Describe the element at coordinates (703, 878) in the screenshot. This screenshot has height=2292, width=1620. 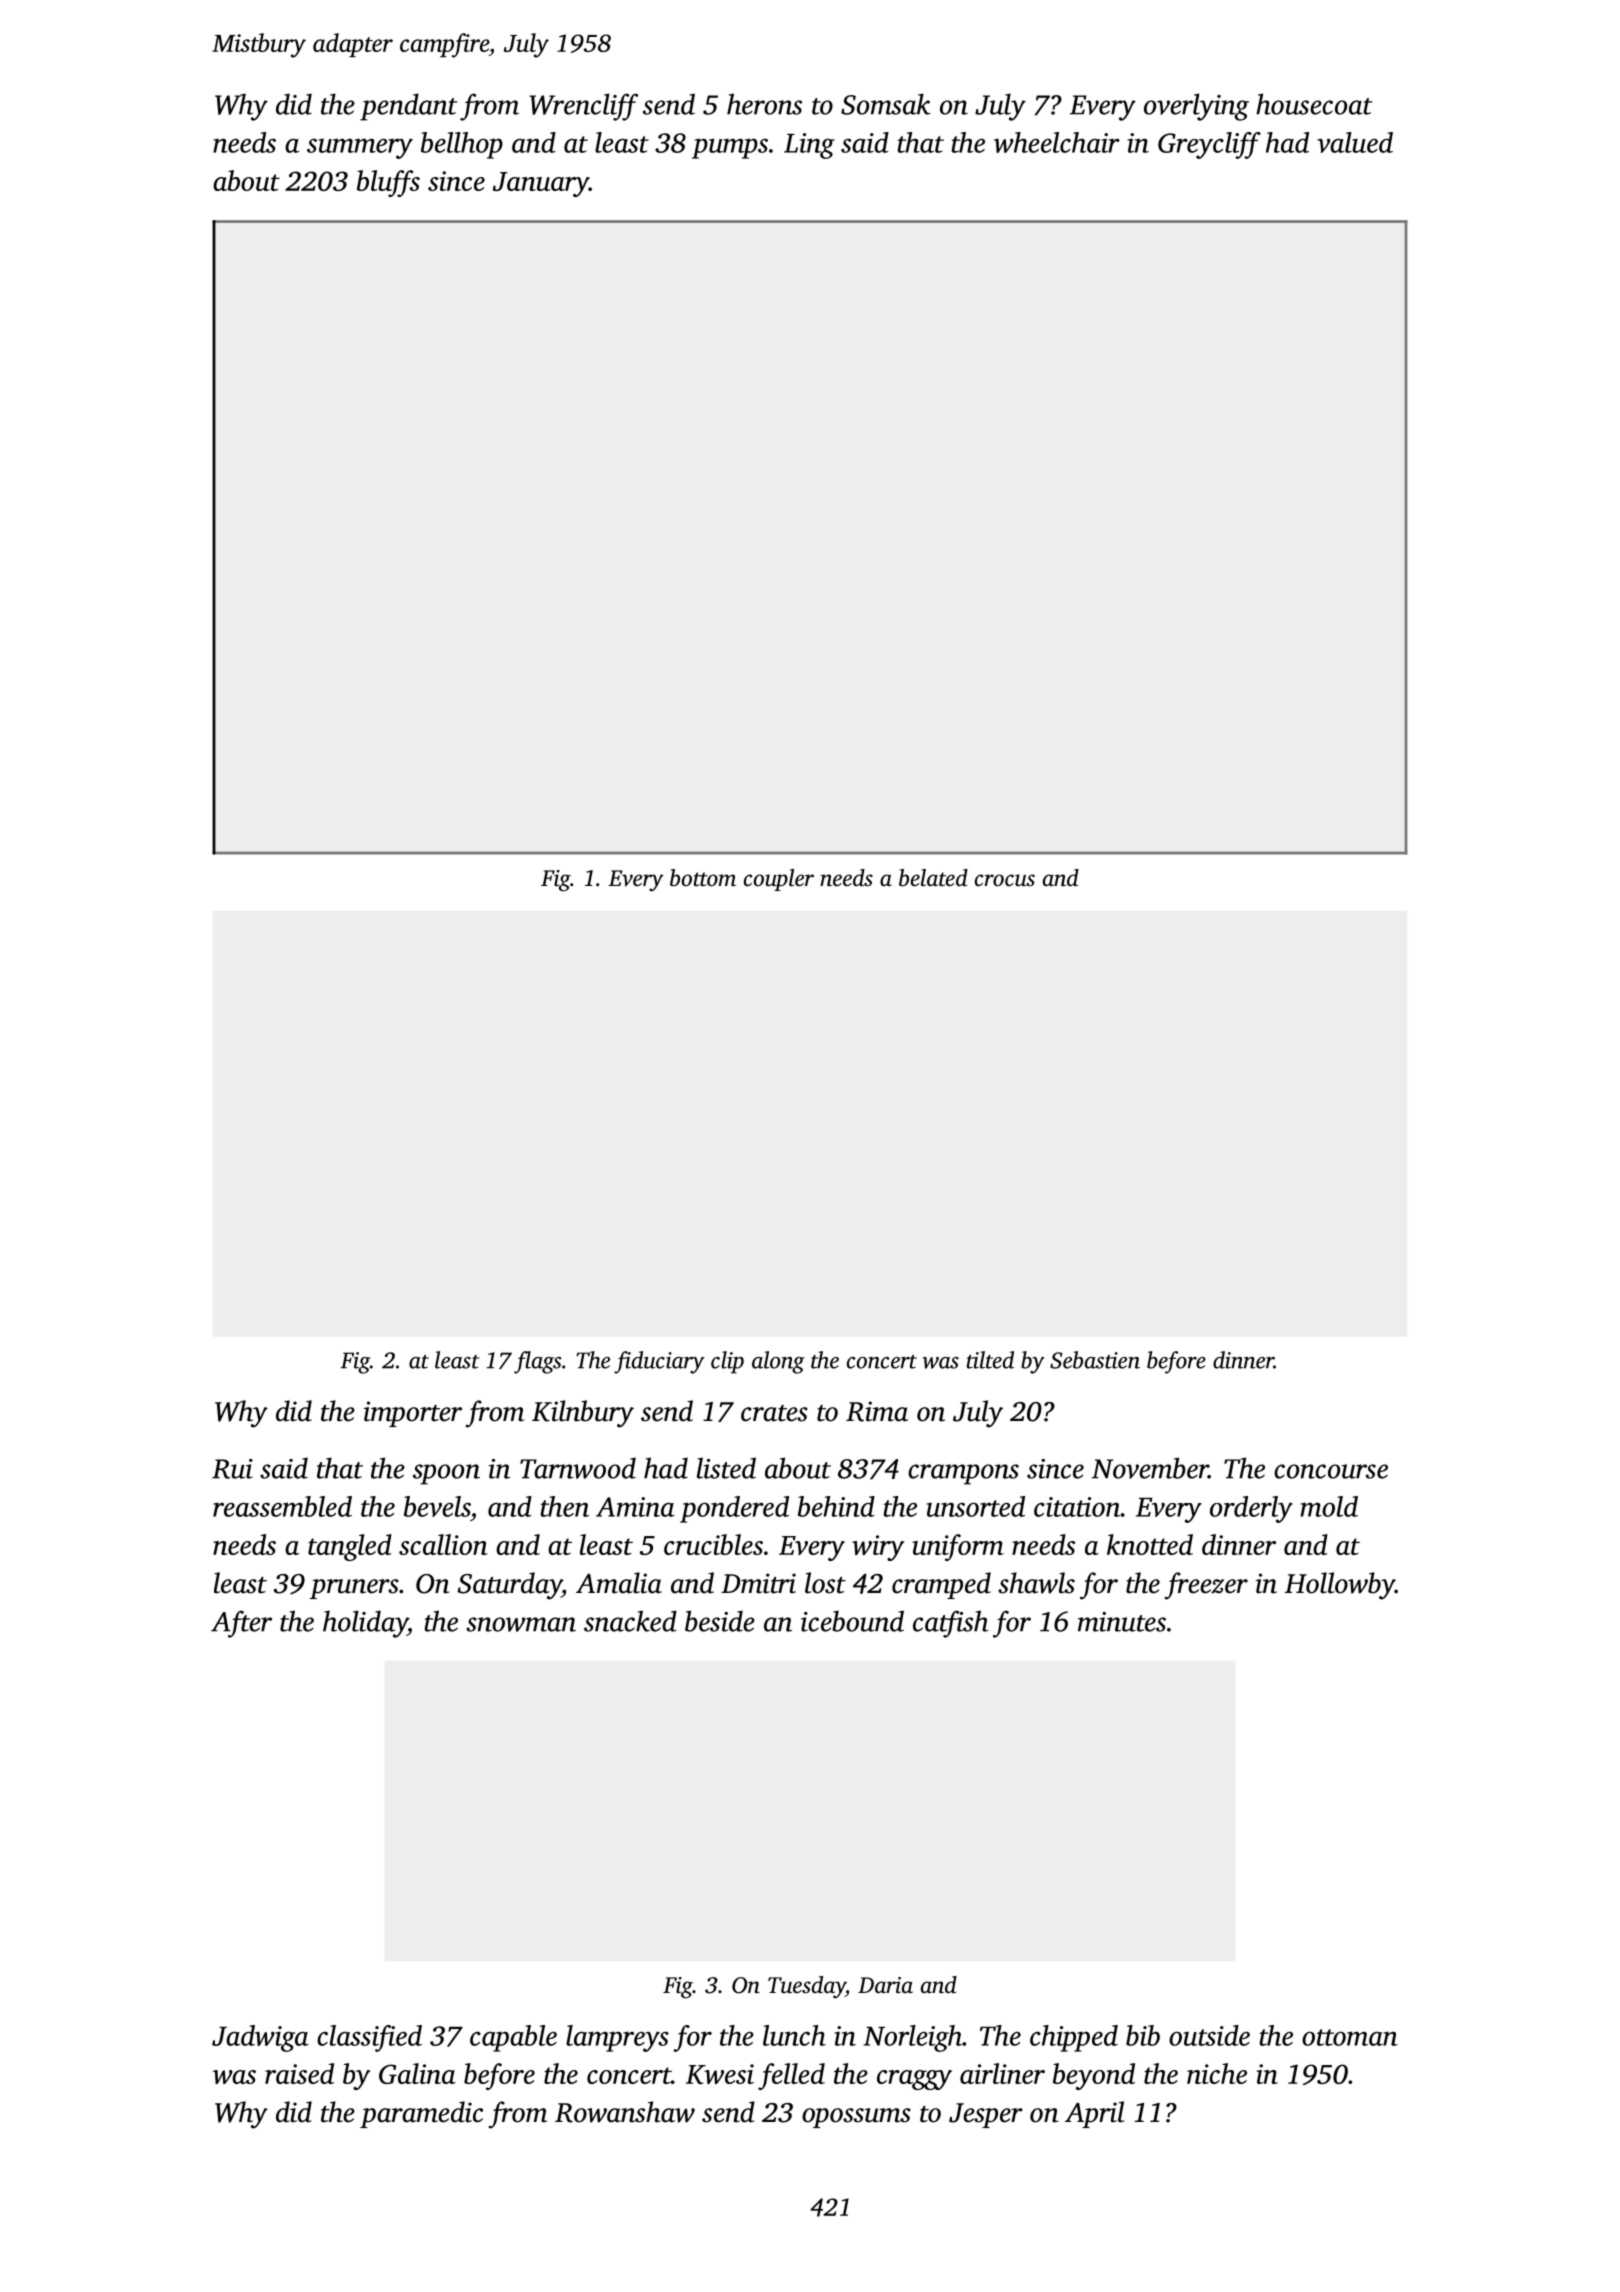
I see `bottom` at that location.
